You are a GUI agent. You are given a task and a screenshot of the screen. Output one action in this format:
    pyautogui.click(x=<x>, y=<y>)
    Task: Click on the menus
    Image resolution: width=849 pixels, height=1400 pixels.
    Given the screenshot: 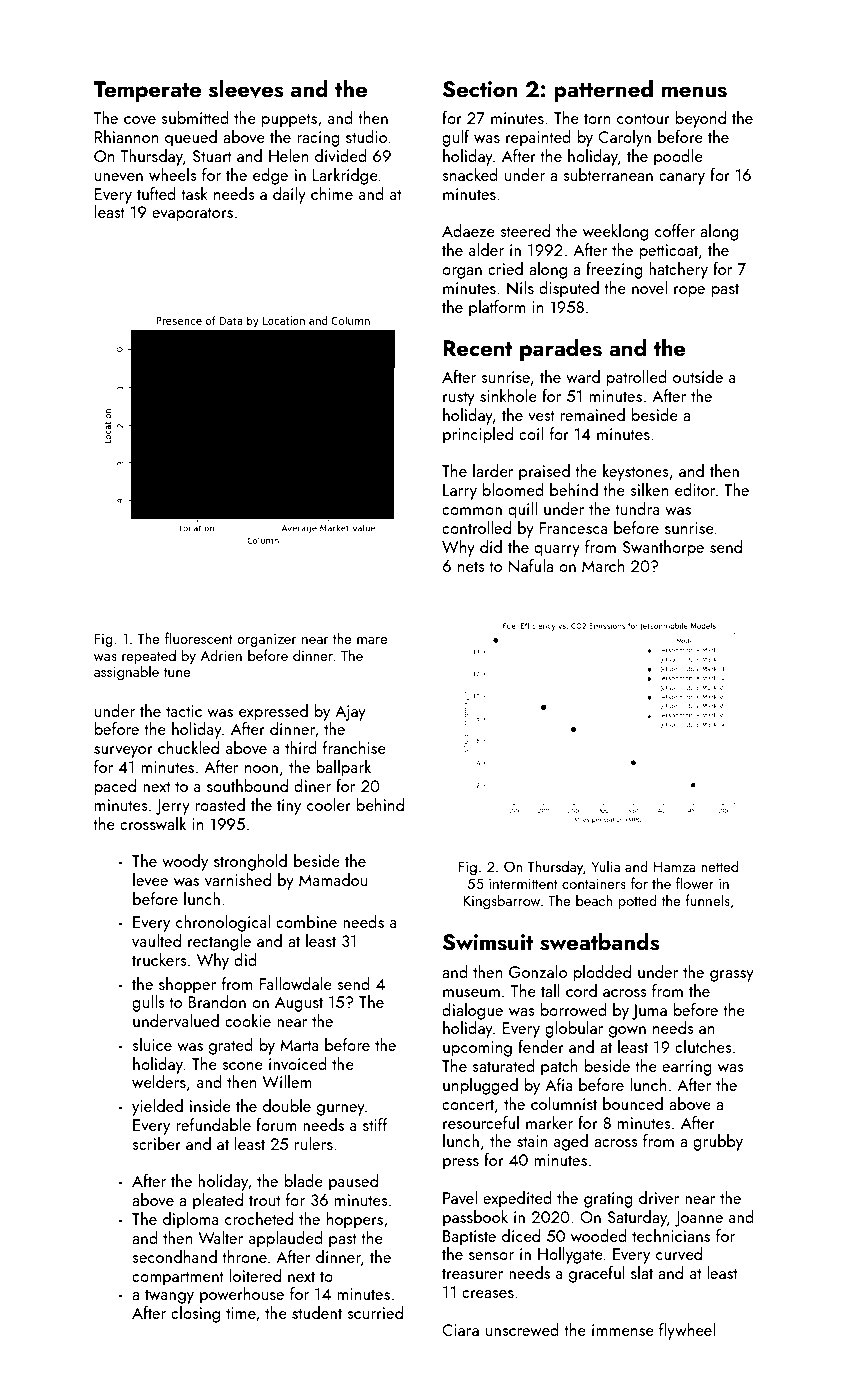 What is the action you would take?
    pyautogui.click(x=694, y=92)
